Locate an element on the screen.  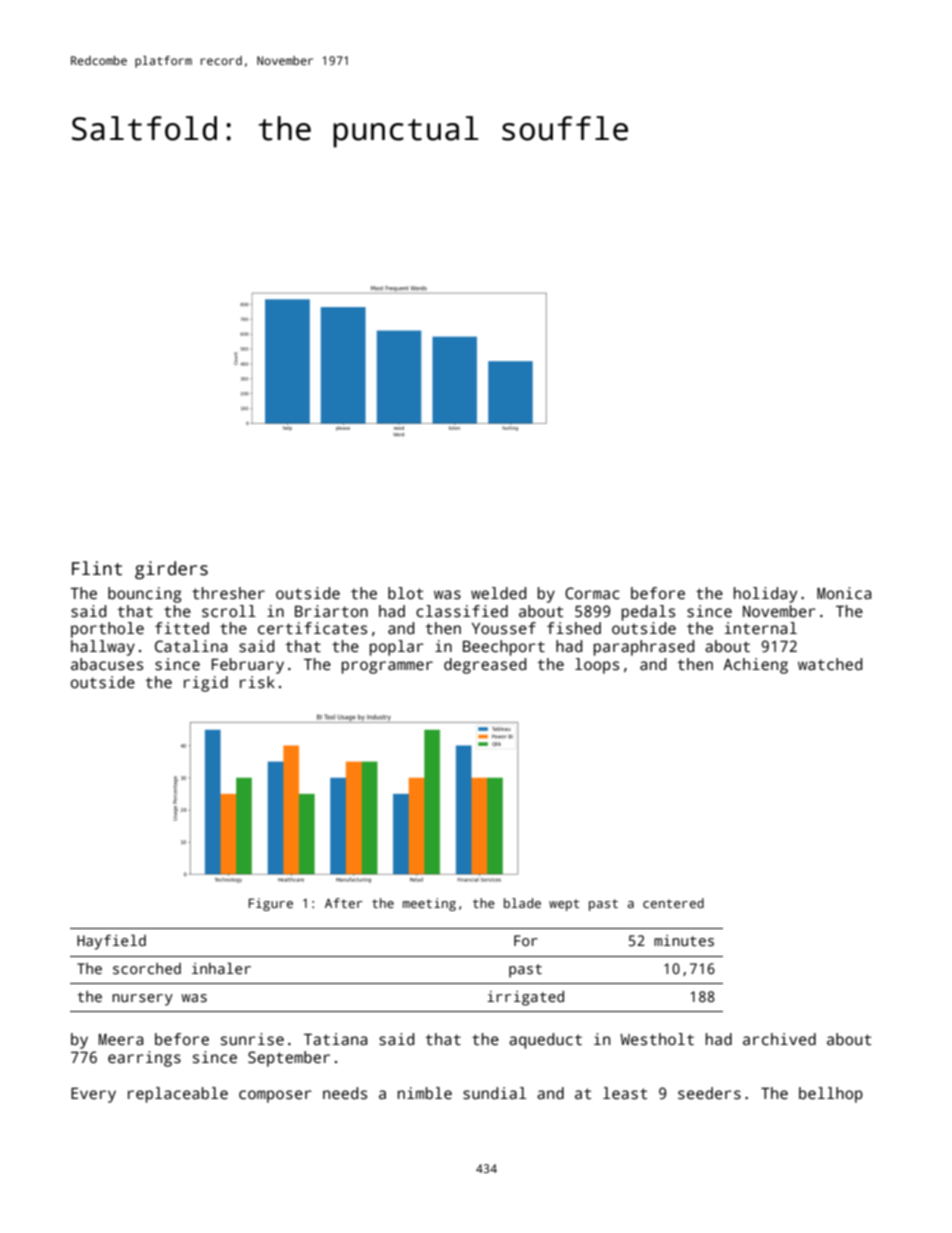
Westholt is located at coordinates (657, 1039).
